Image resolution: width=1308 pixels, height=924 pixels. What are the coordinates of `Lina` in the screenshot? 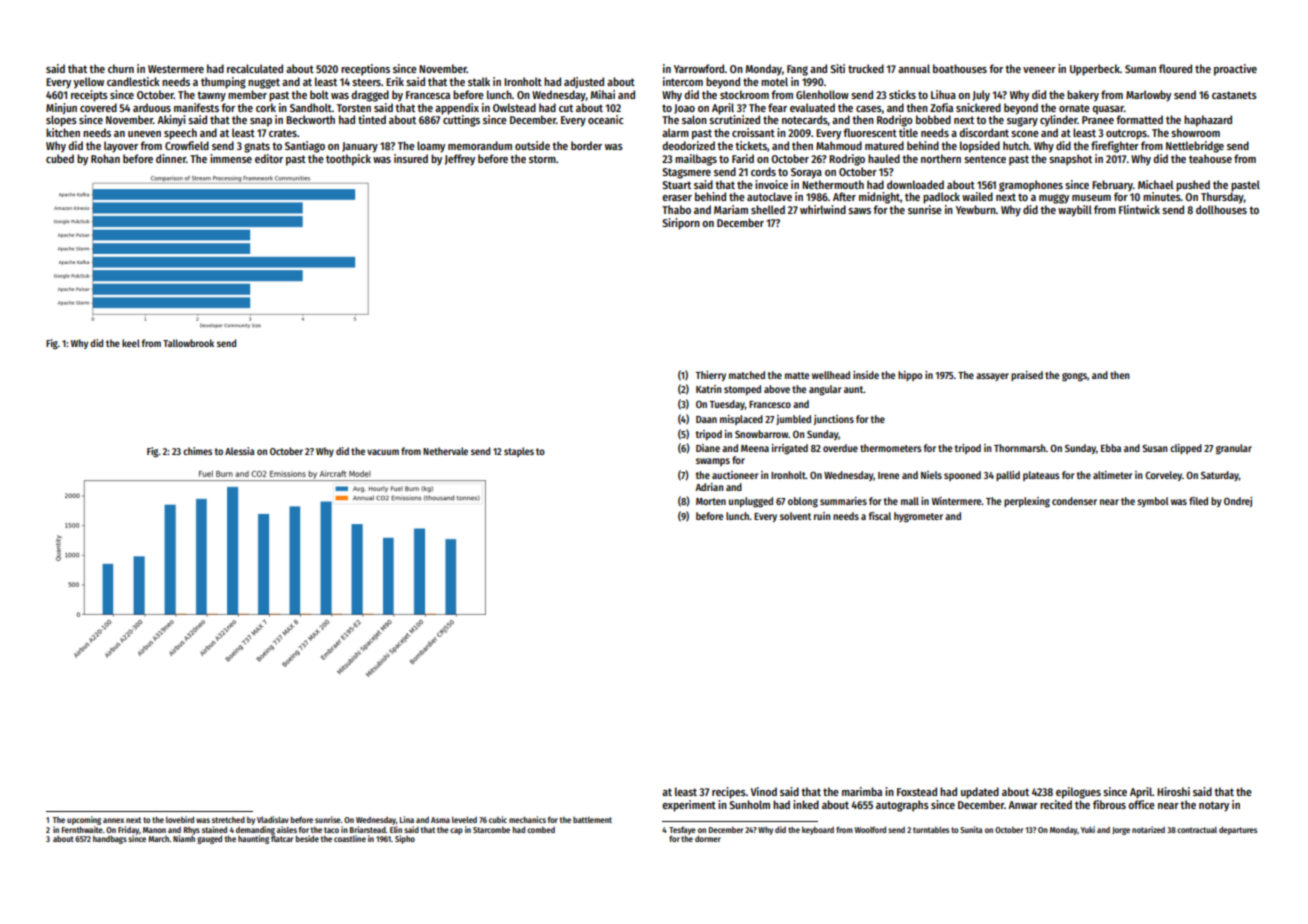 It's located at (407, 819).
